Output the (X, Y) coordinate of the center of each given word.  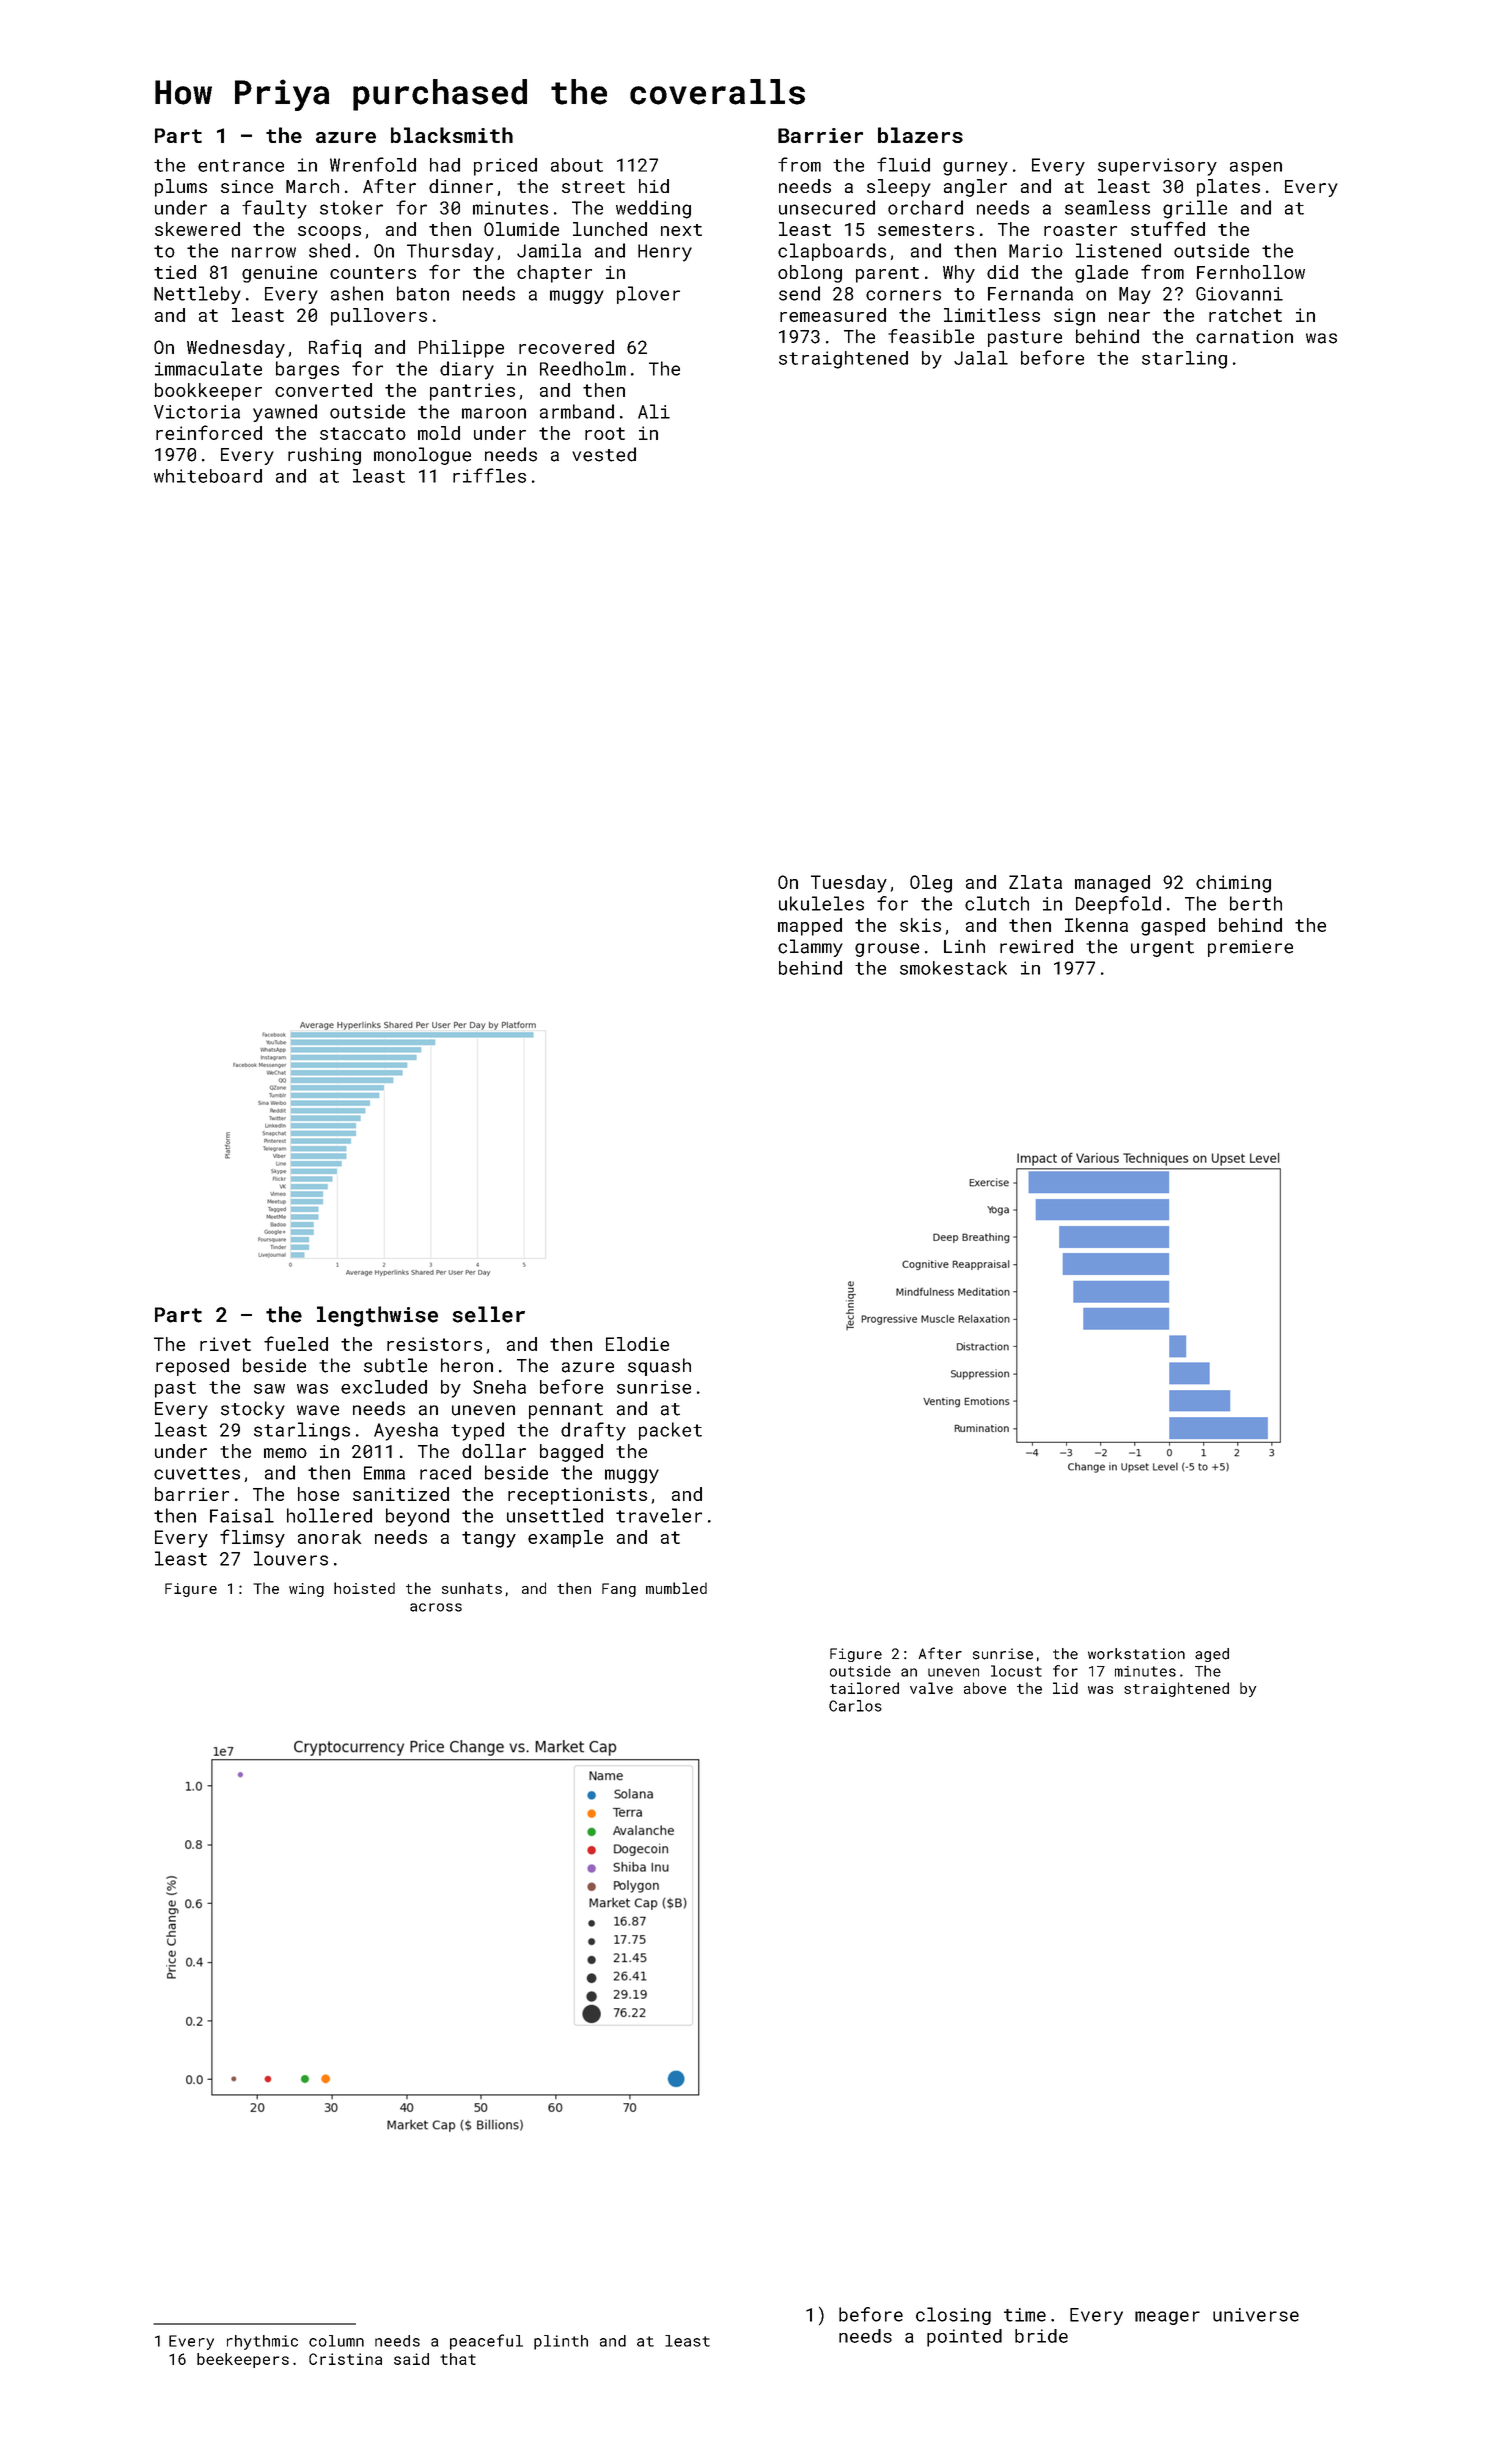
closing (953, 2316)
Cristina (345, 2359)
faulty (274, 209)
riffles (489, 475)
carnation (1244, 337)
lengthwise (377, 1316)
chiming (1233, 884)
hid (654, 186)
